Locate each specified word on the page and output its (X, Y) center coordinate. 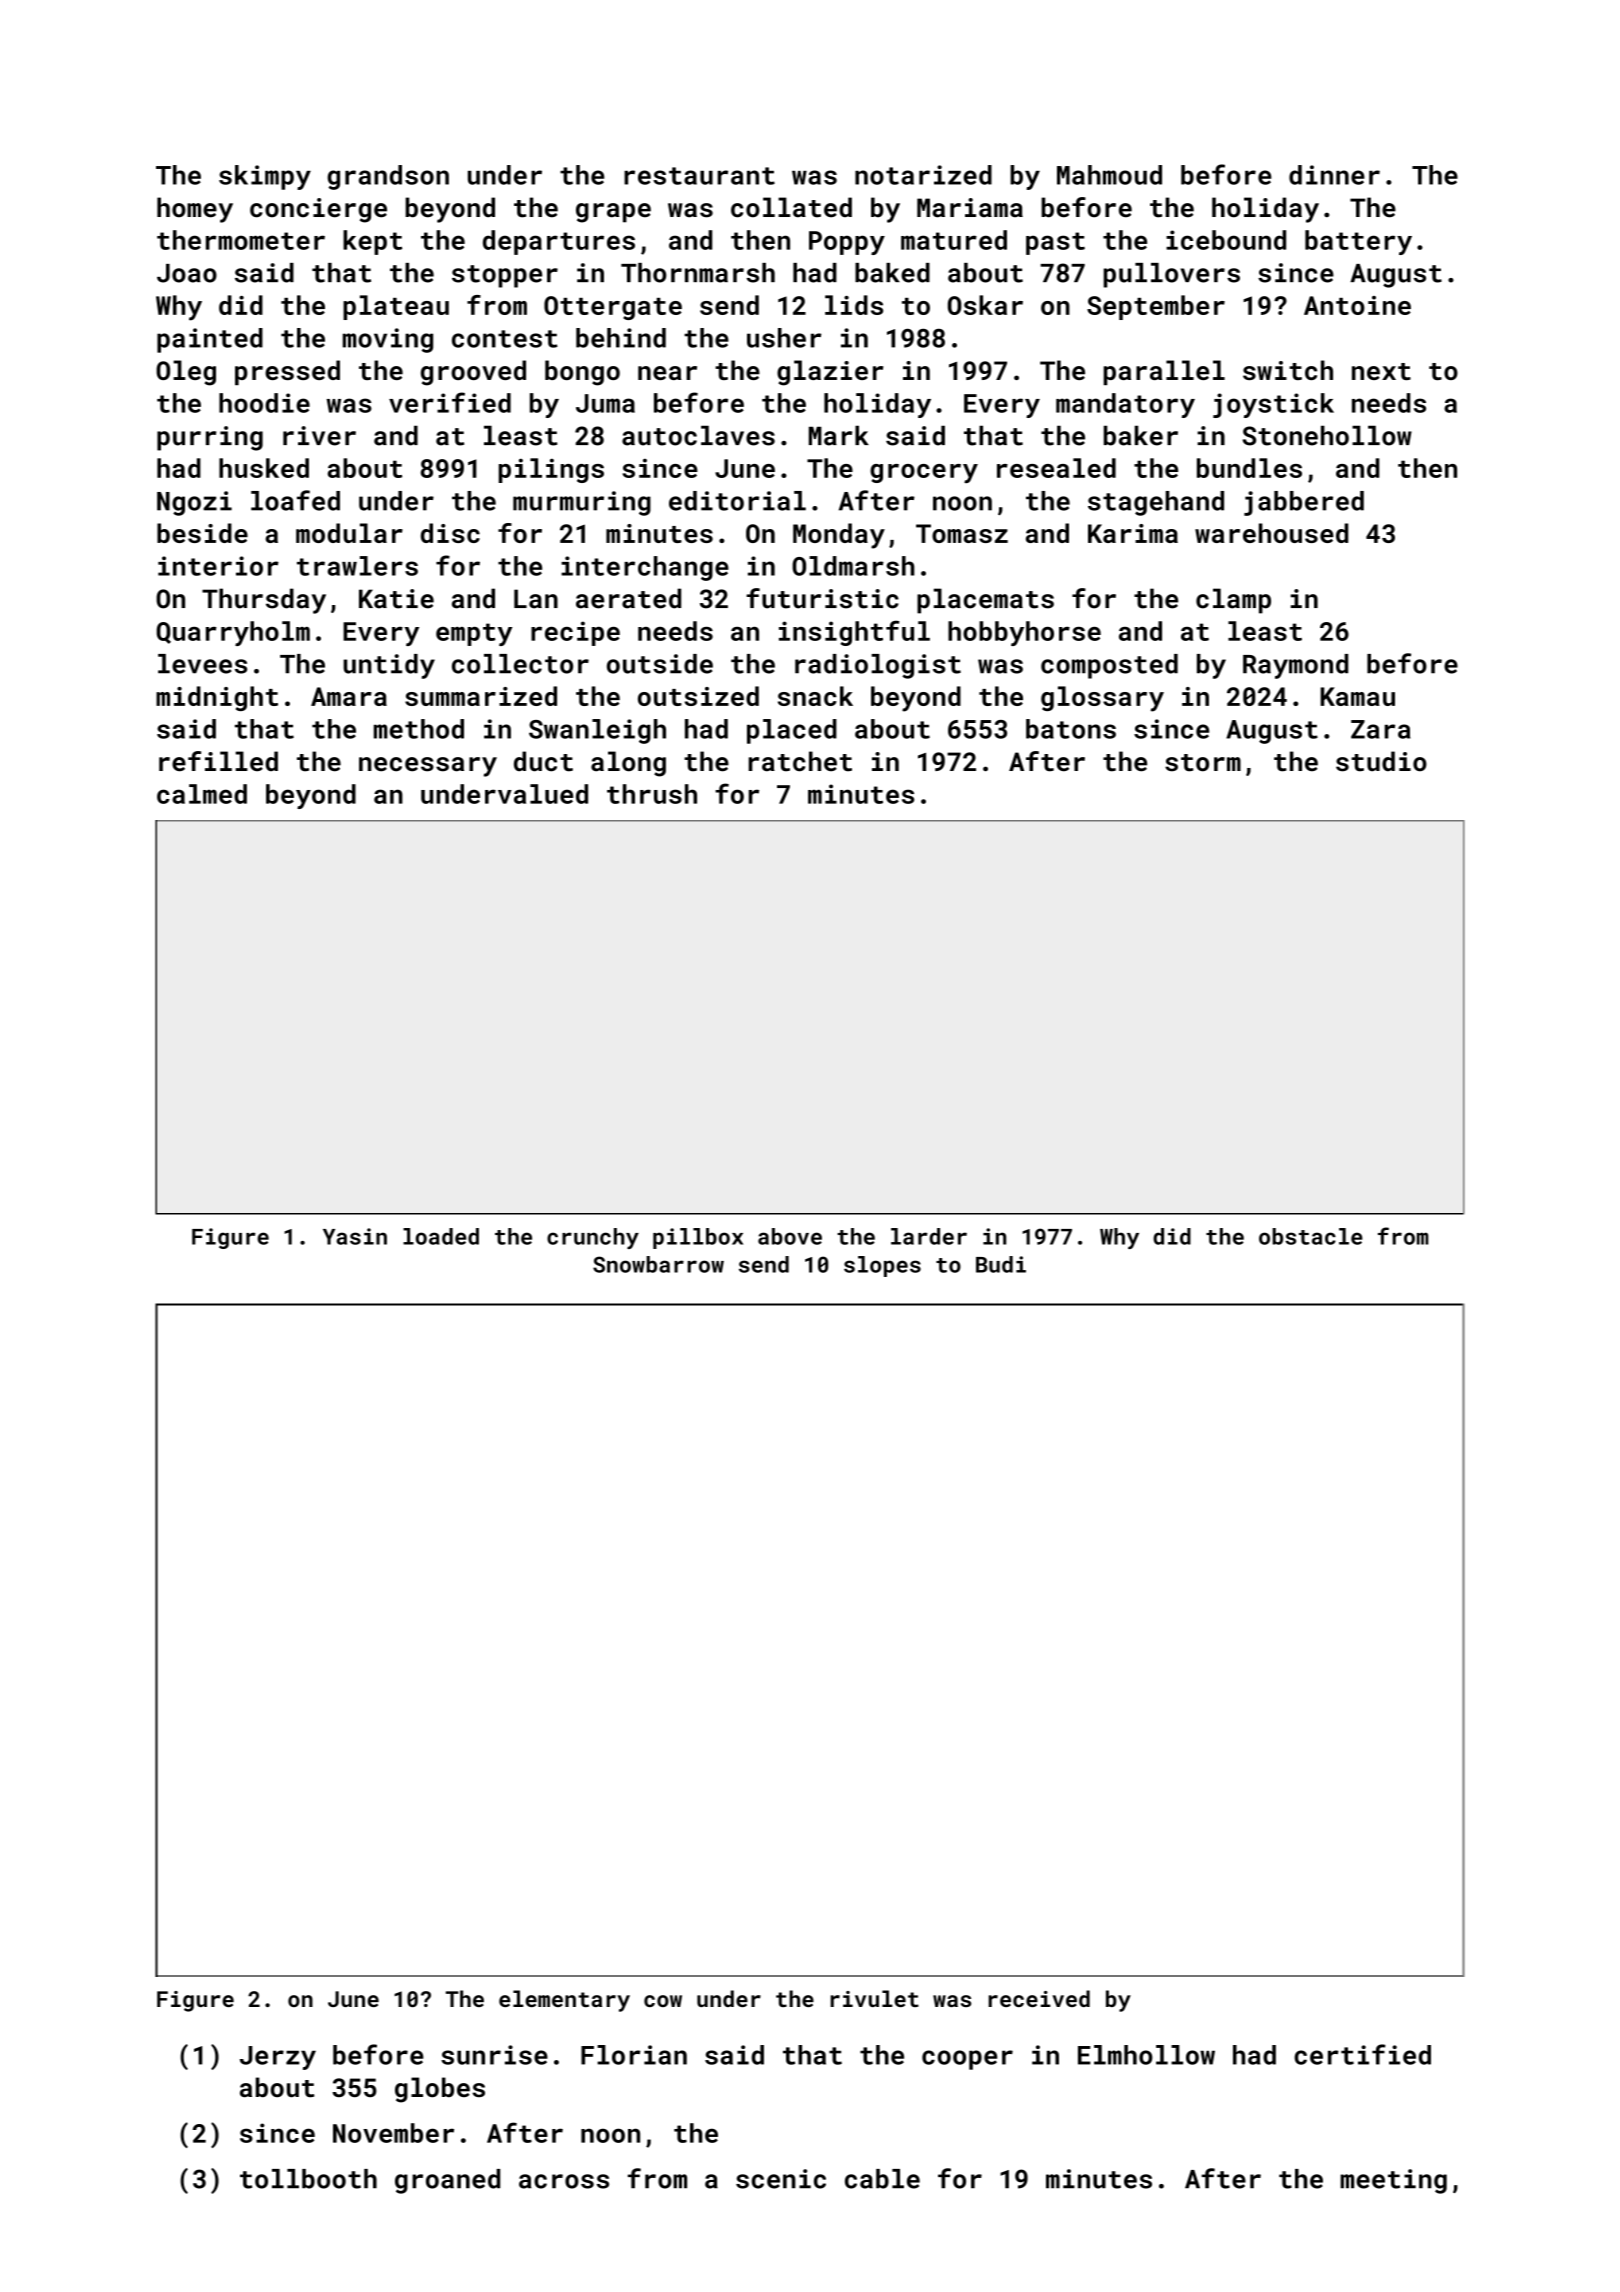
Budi (1001, 1264)
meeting (1393, 2181)
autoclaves (698, 435)
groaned (447, 2181)
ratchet (800, 761)
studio (1381, 761)
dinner (1334, 175)
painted (210, 340)
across (564, 2181)
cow (663, 2001)
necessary (428, 767)
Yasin (355, 1236)
